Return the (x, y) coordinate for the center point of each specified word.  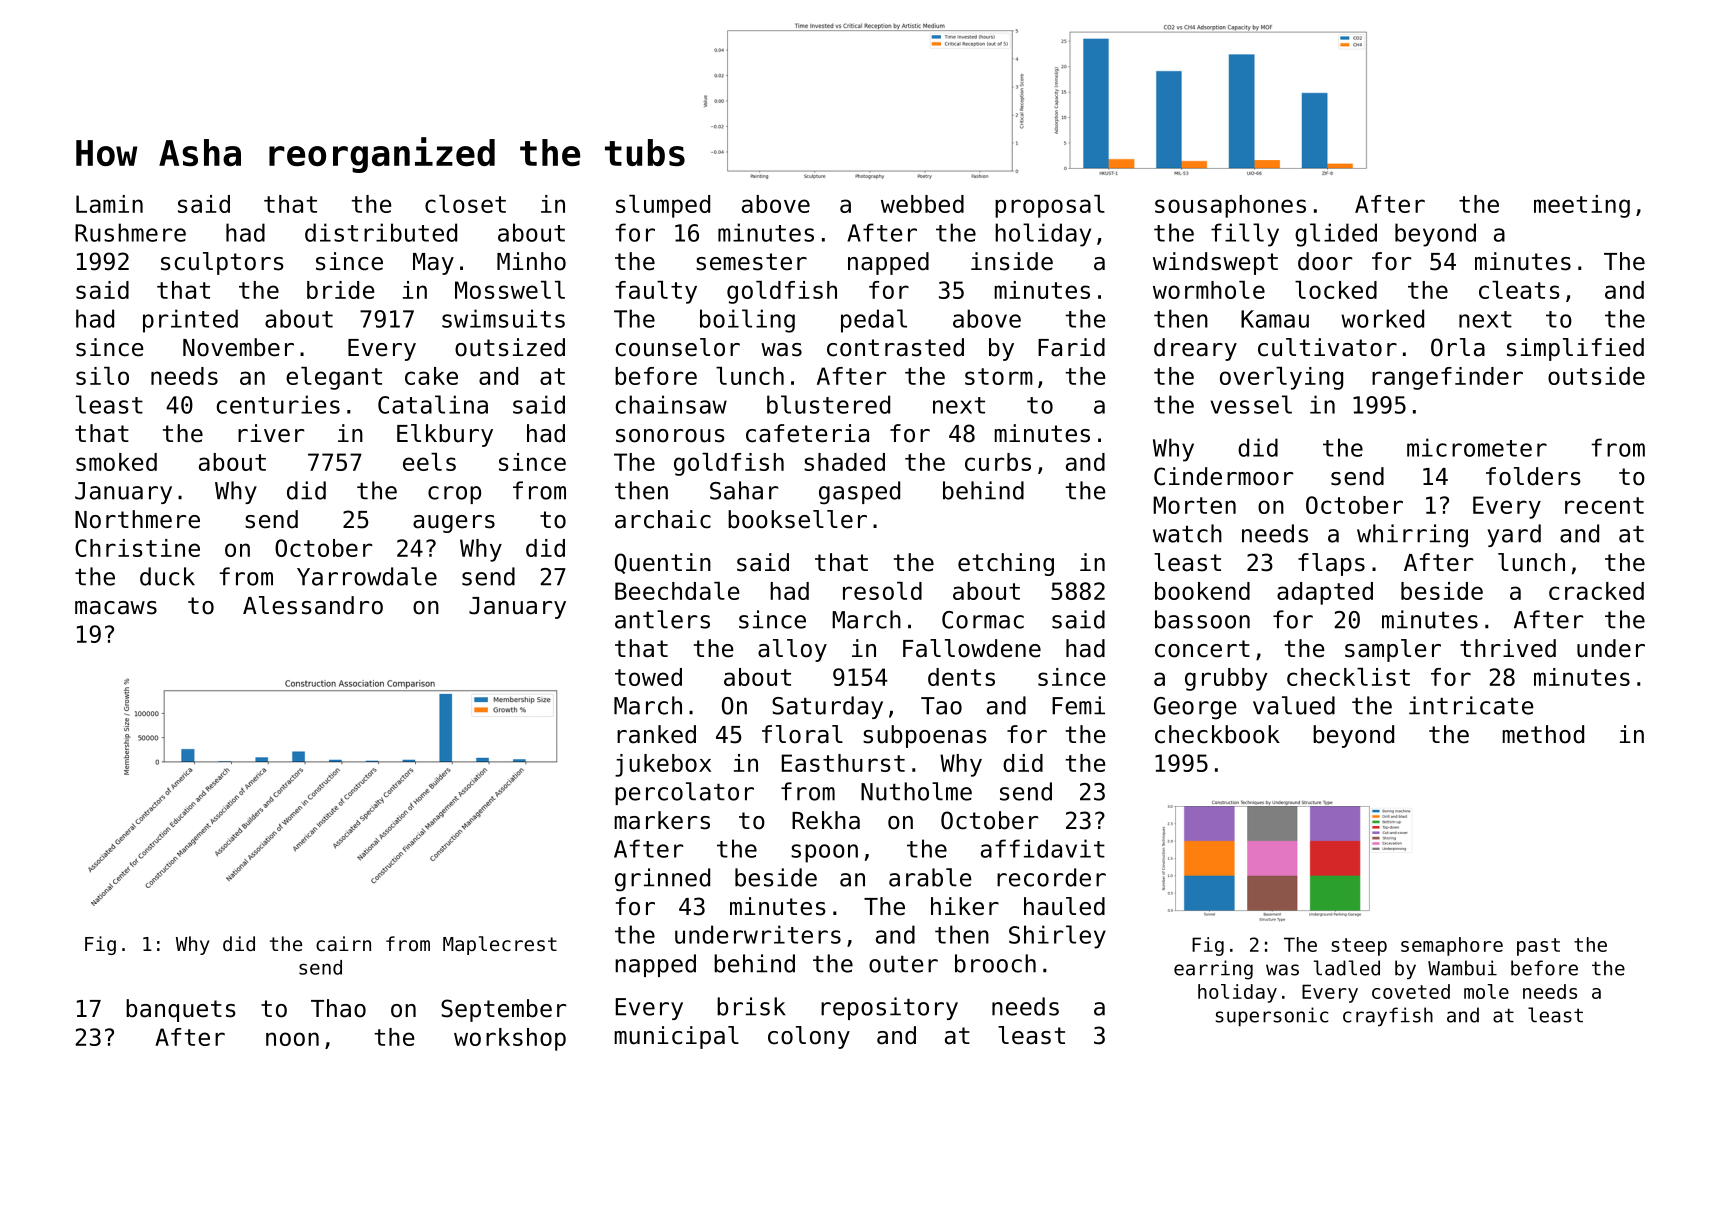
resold (882, 591)
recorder (1051, 877)
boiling (747, 321)
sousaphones (1230, 206)
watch (1187, 533)
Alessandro (313, 605)
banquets (181, 1010)
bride (340, 290)
